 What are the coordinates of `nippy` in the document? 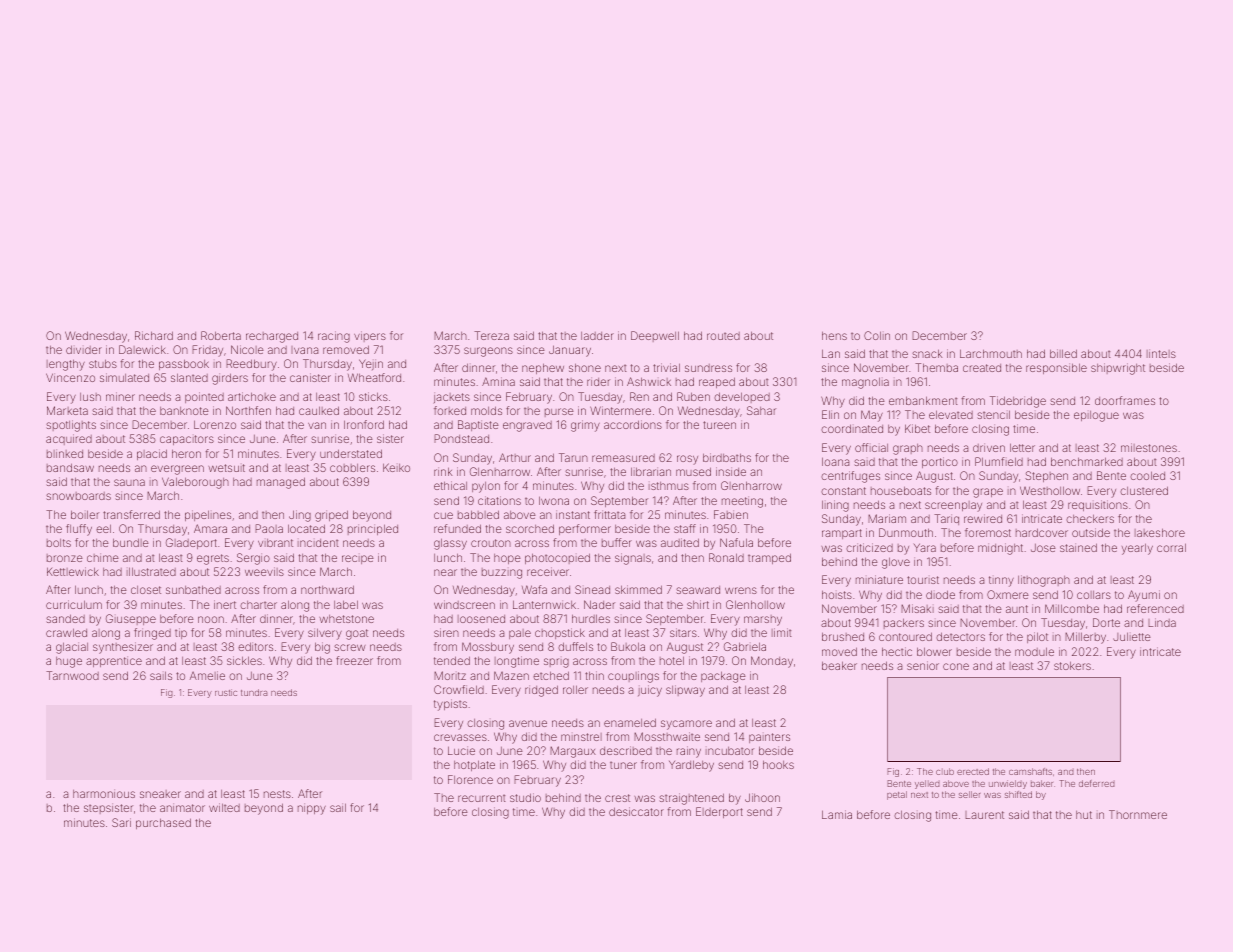 It's located at (312, 809).
